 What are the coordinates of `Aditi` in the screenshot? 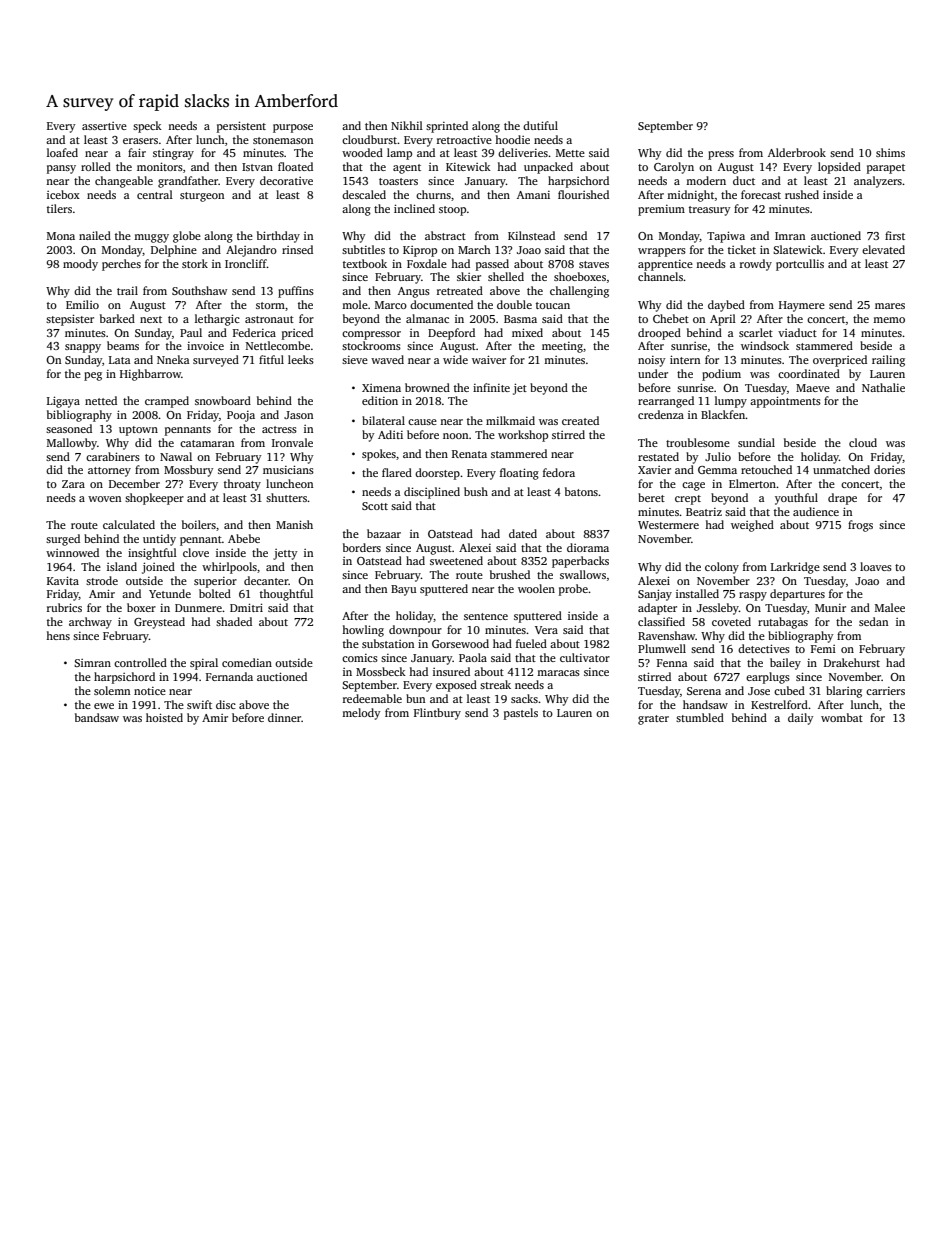 It's located at (390, 434).
